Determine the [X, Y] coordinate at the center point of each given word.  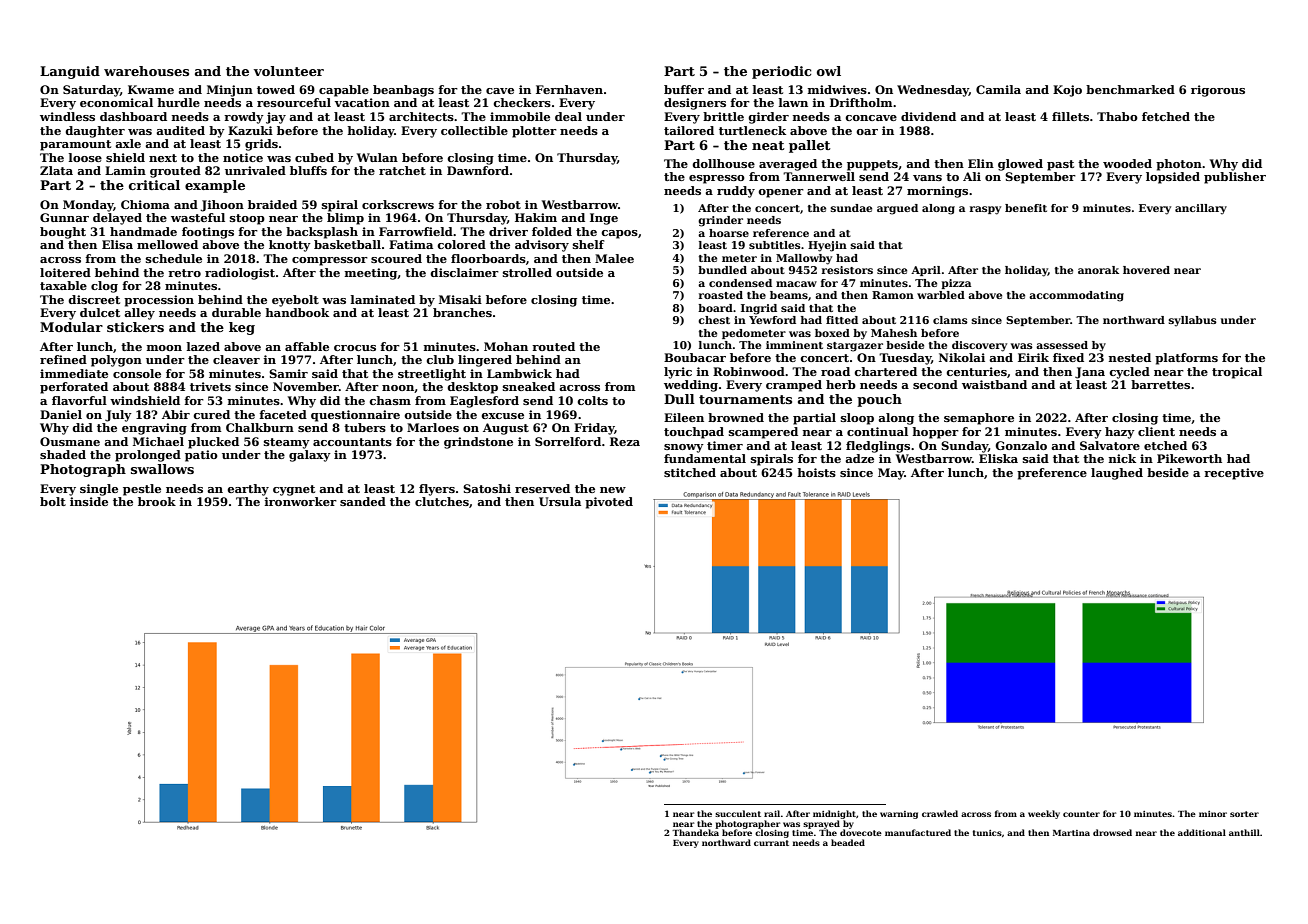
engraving [154, 429]
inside [89, 501]
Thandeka [695, 832]
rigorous [1218, 91]
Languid [70, 72]
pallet [810, 146]
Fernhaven [569, 89]
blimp [345, 219]
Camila [998, 89]
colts [592, 400]
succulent [738, 813]
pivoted [609, 503]
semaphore [979, 419]
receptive [1234, 474]
